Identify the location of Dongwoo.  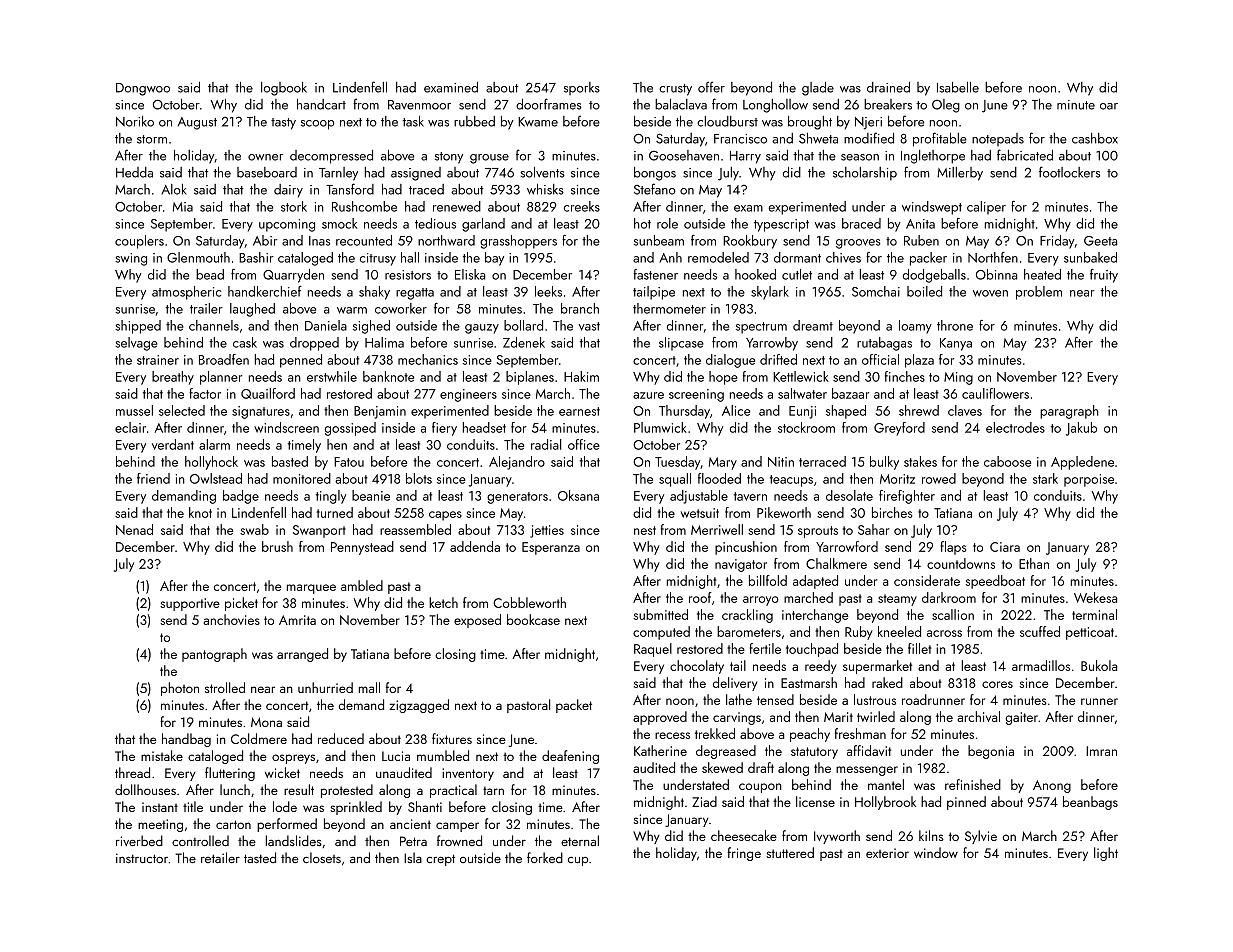
(143, 89).
